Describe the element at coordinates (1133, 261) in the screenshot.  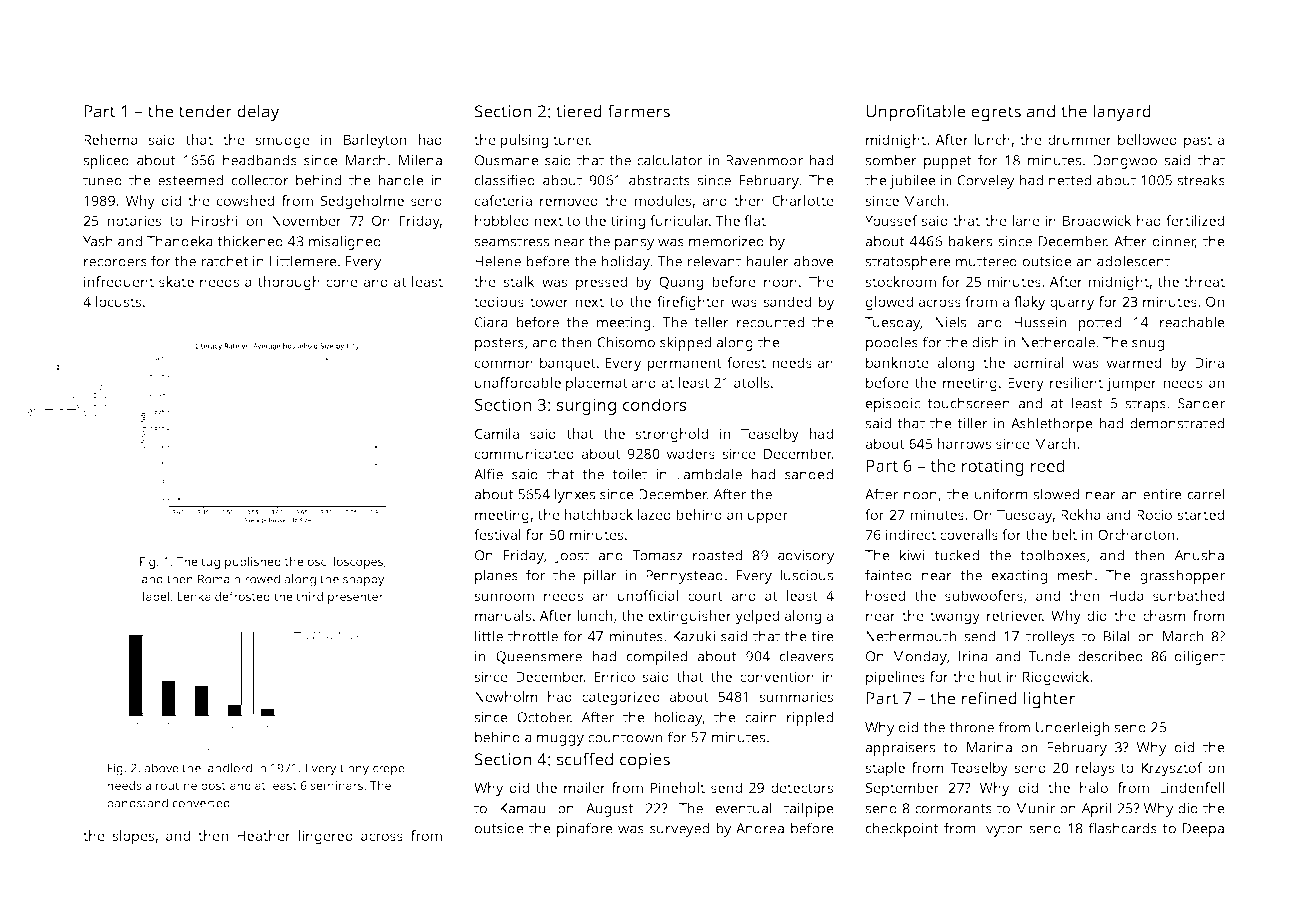
I see `adolescent` at that location.
